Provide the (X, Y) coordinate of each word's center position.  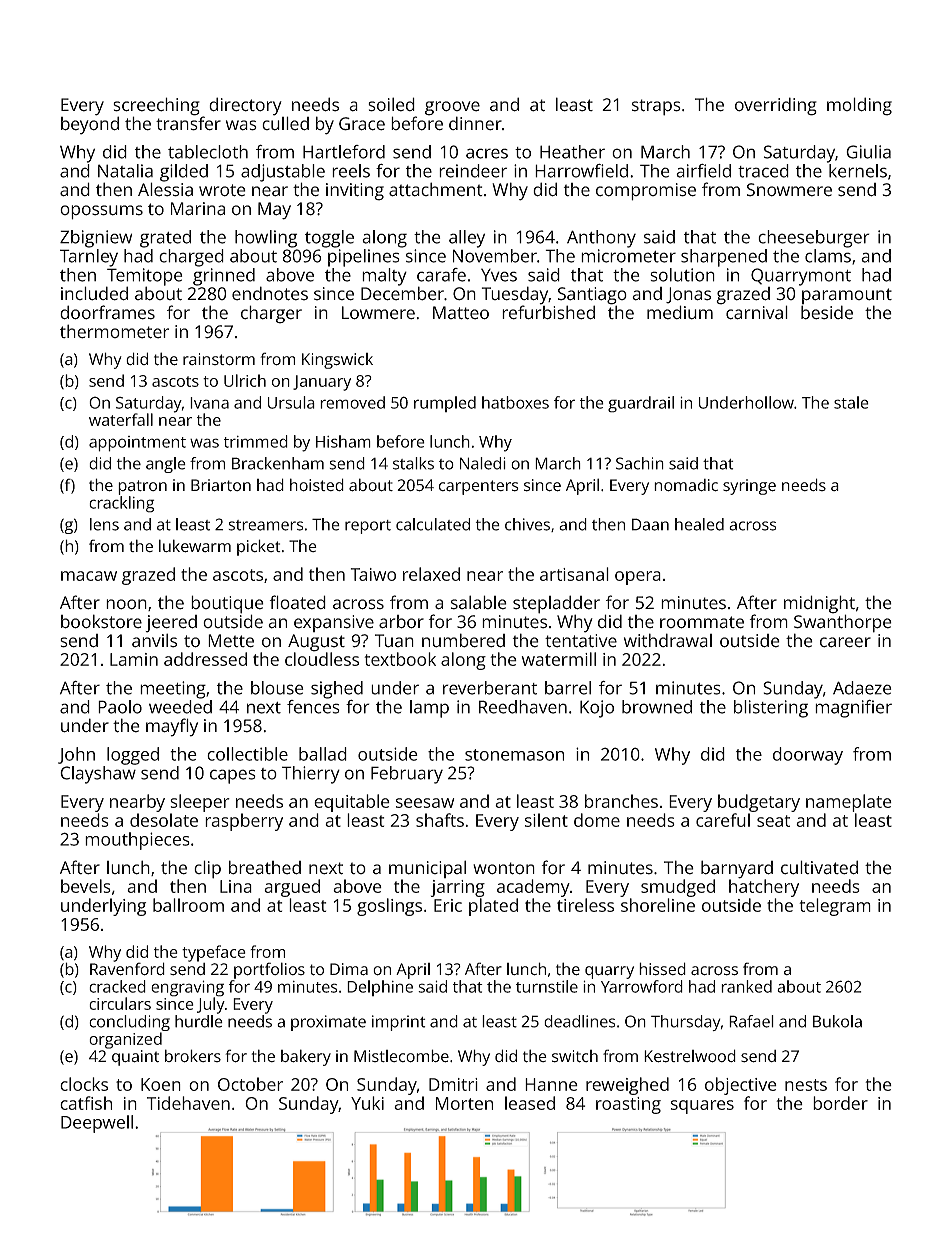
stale (851, 402)
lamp (429, 709)
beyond (90, 125)
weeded (180, 707)
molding (859, 106)
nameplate (849, 803)
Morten (464, 1103)
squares (702, 1107)
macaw (89, 576)
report (368, 527)
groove (452, 108)
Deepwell (97, 1124)
